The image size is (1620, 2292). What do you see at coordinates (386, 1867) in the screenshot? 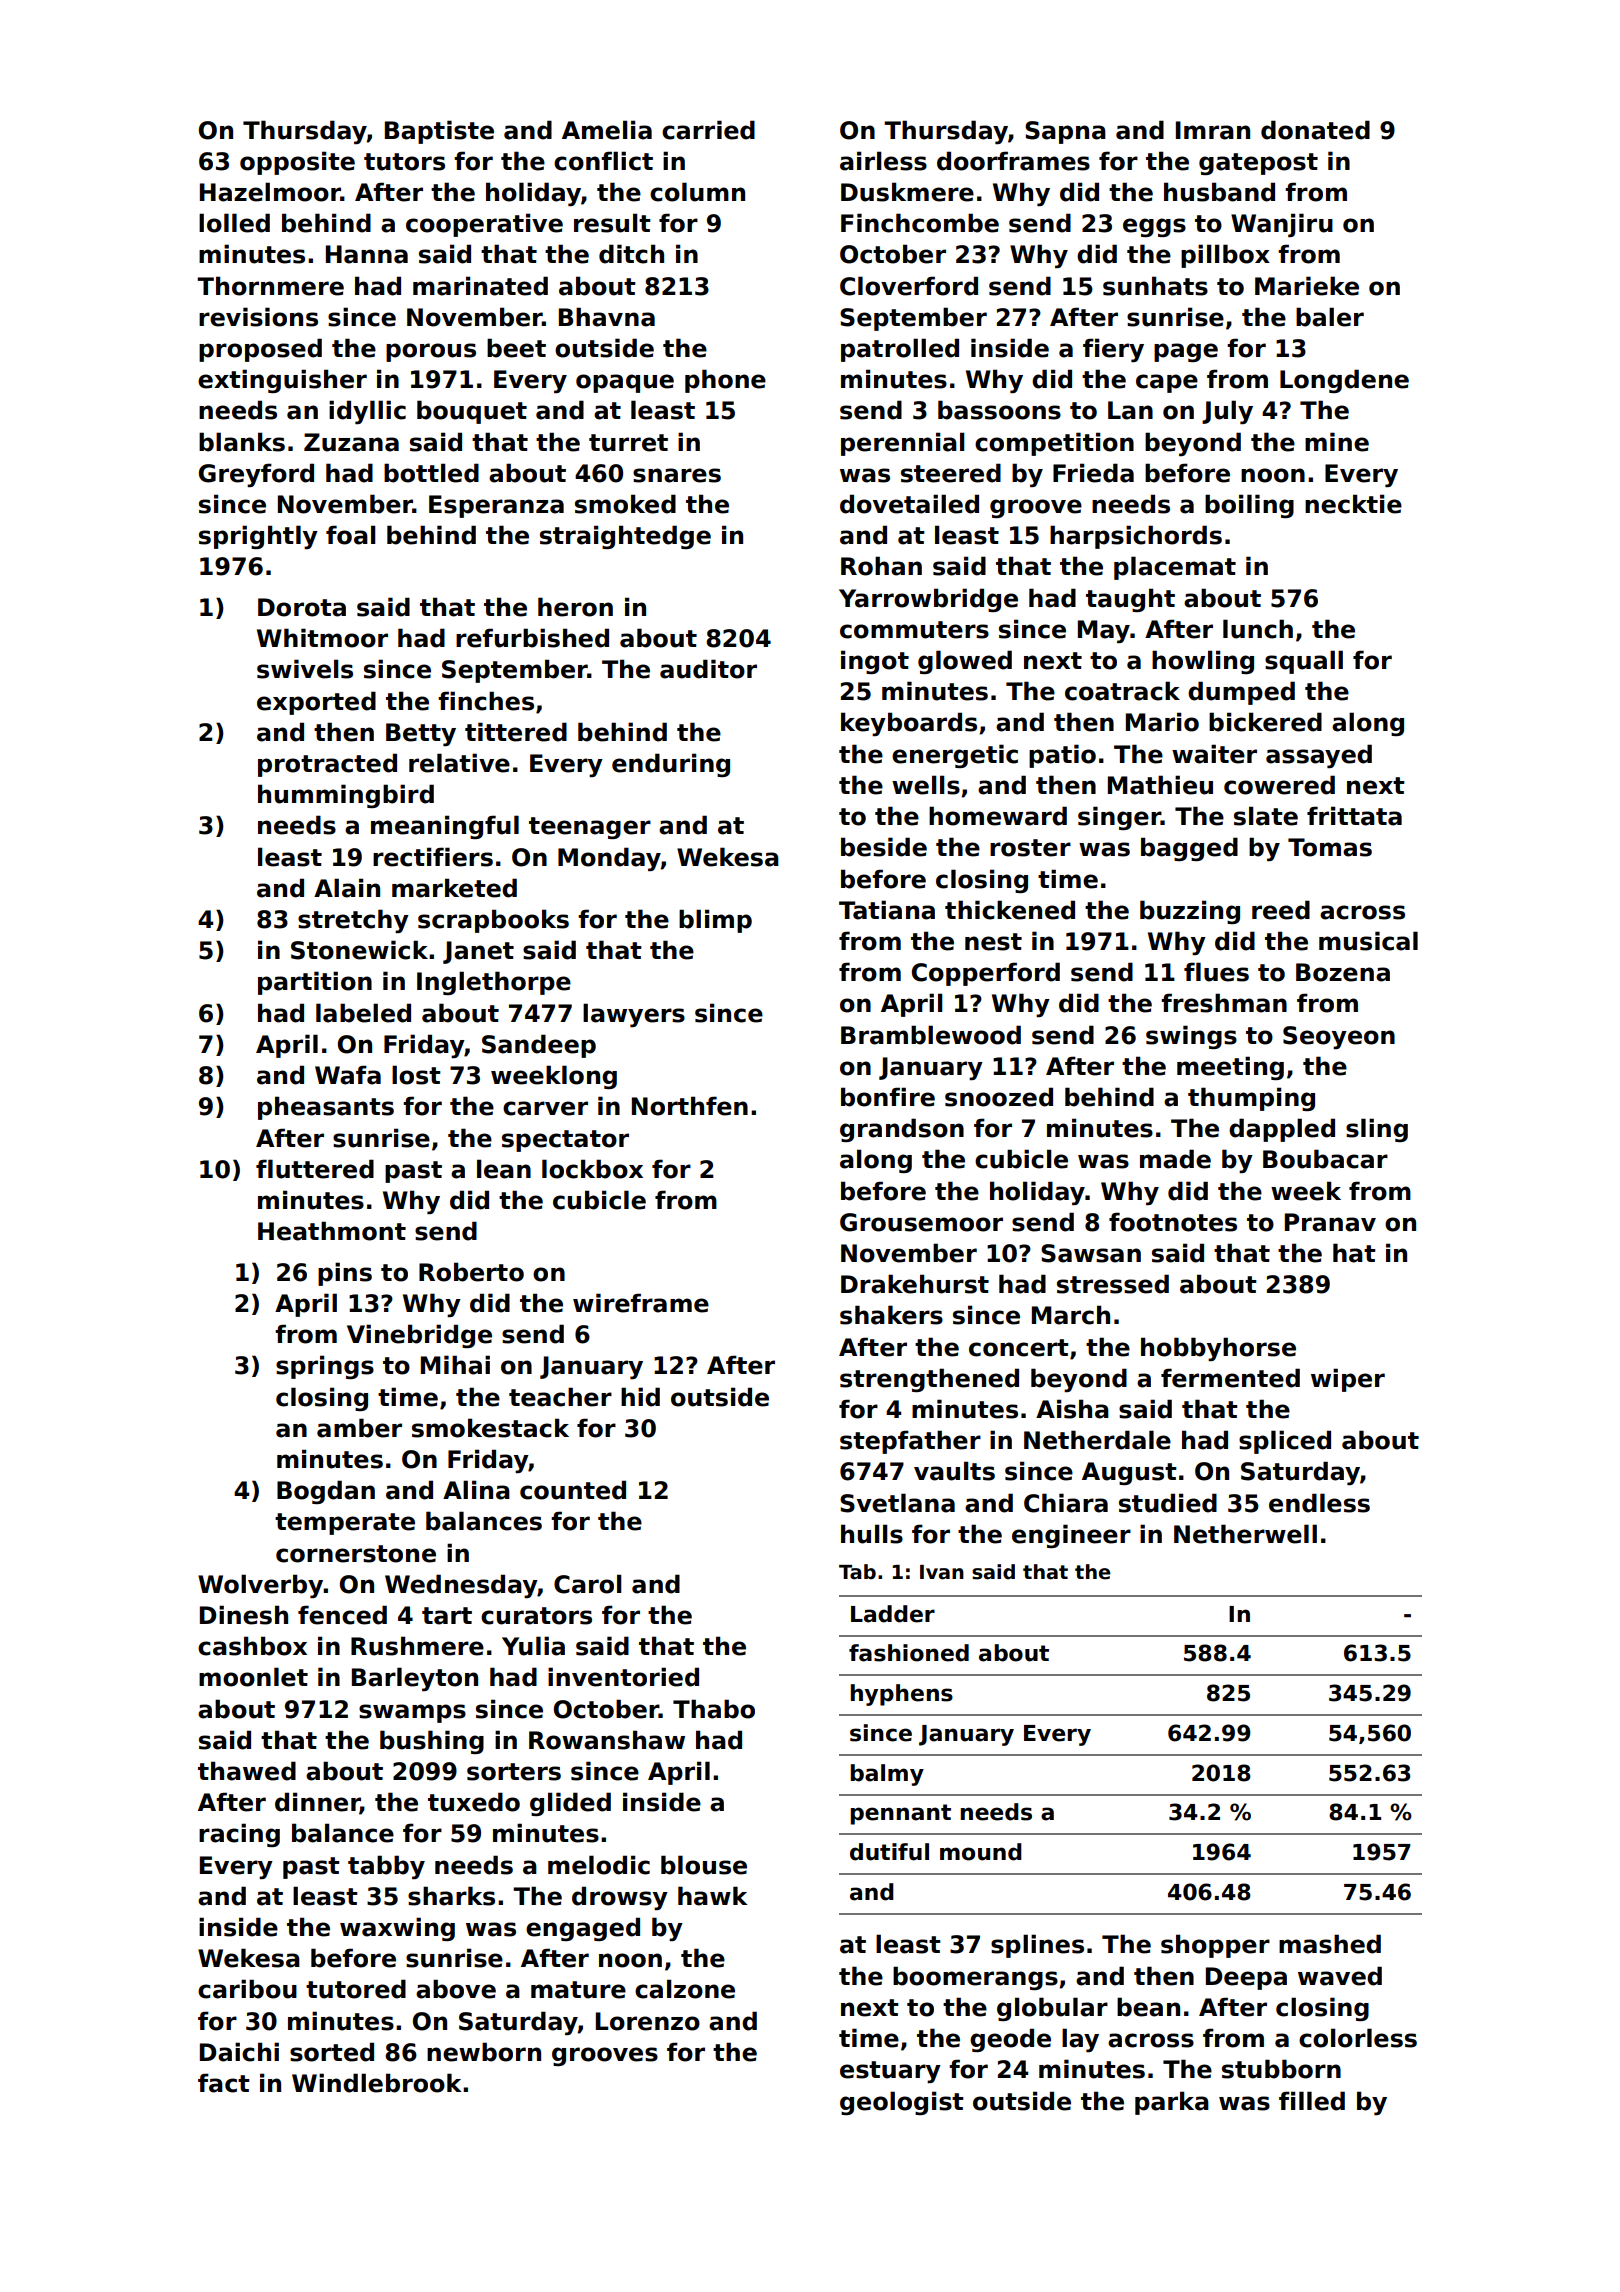
I see `tabby` at bounding box center [386, 1867].
